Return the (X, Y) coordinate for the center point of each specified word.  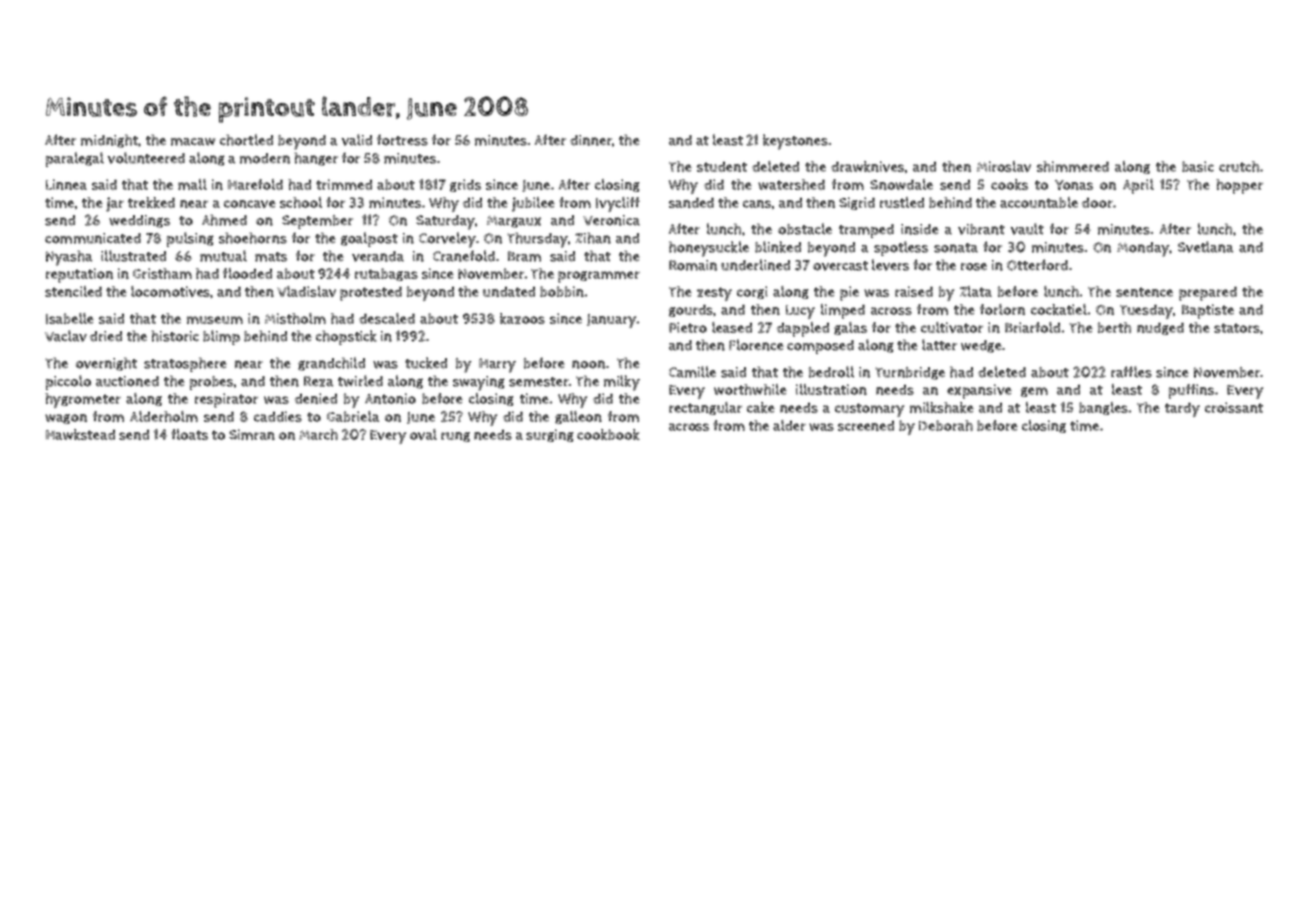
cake (761, 407)
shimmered (1073, 166)
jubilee (533, 204)
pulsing (190, 239)
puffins (1191, 391)
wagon (66, 419)
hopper (1239, 186)
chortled (246, 140)
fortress (402, 140)
